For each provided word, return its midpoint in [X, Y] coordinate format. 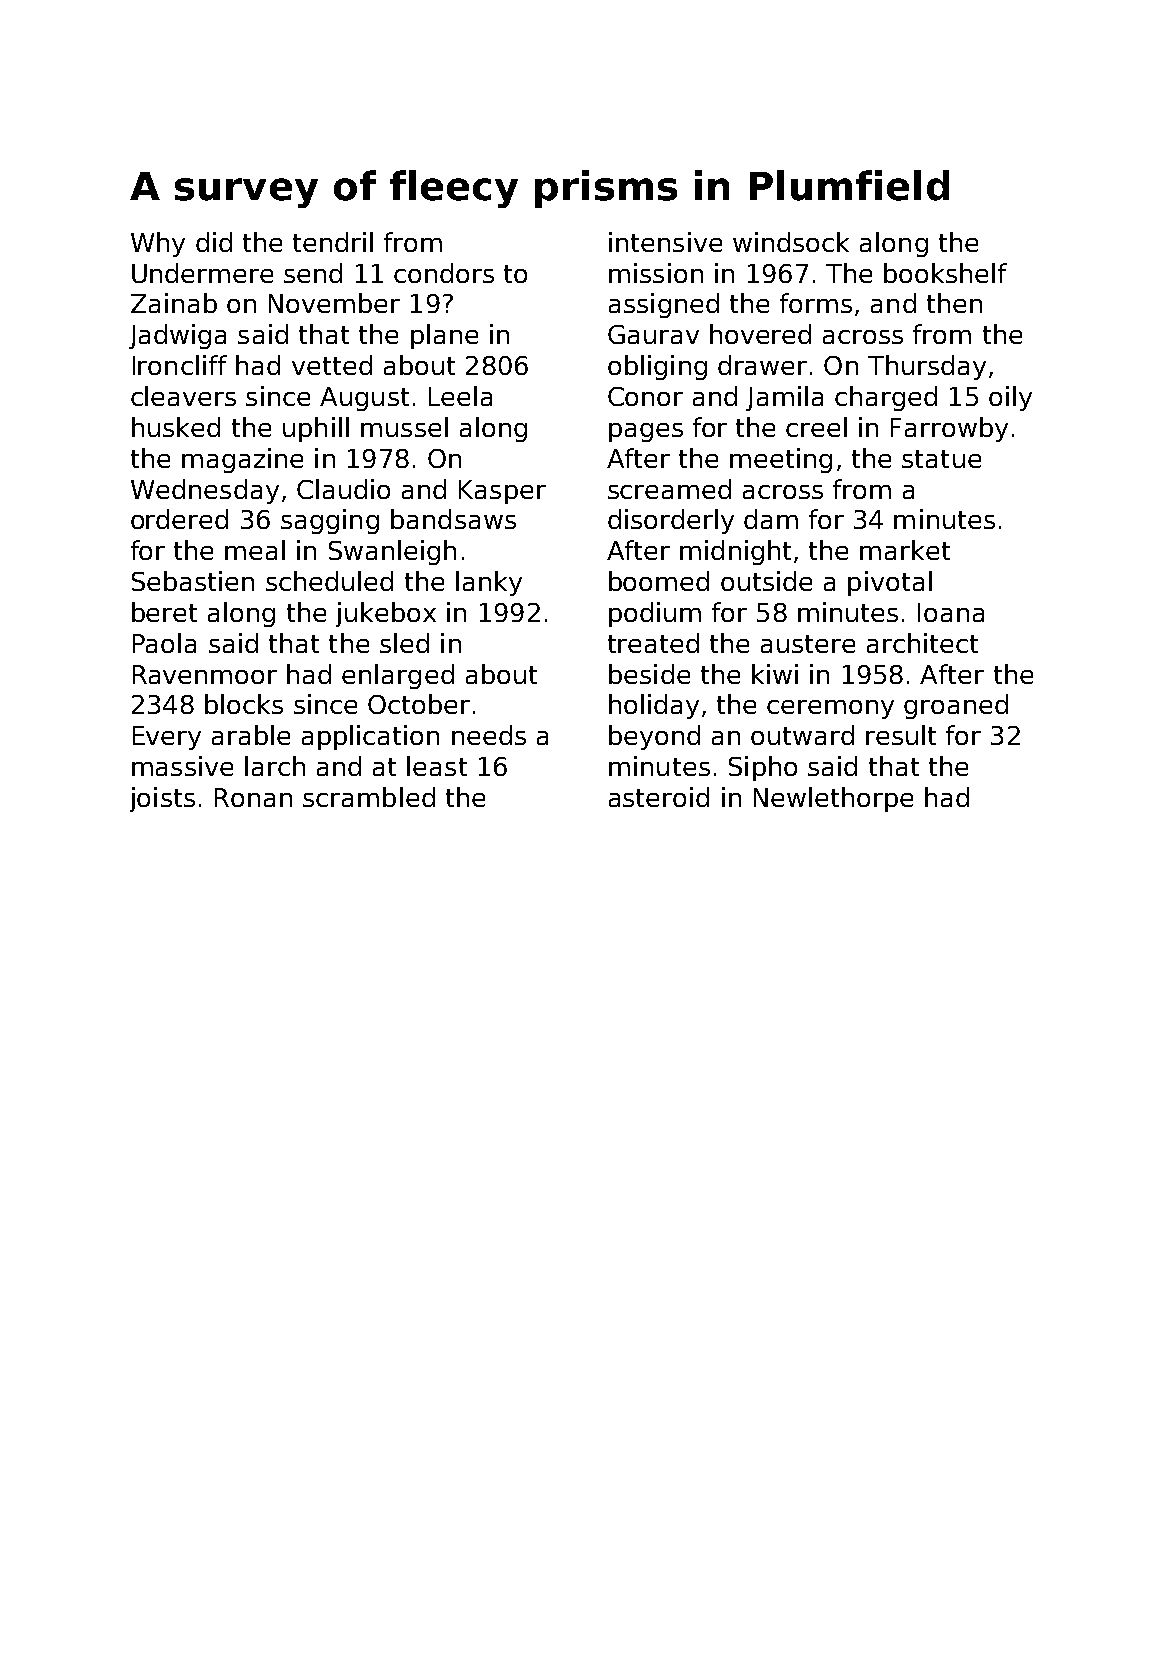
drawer [762, 365]
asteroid [659, 797]
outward [802, 735]
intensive [665, 242]
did [214, 242]
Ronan [253, 797]
